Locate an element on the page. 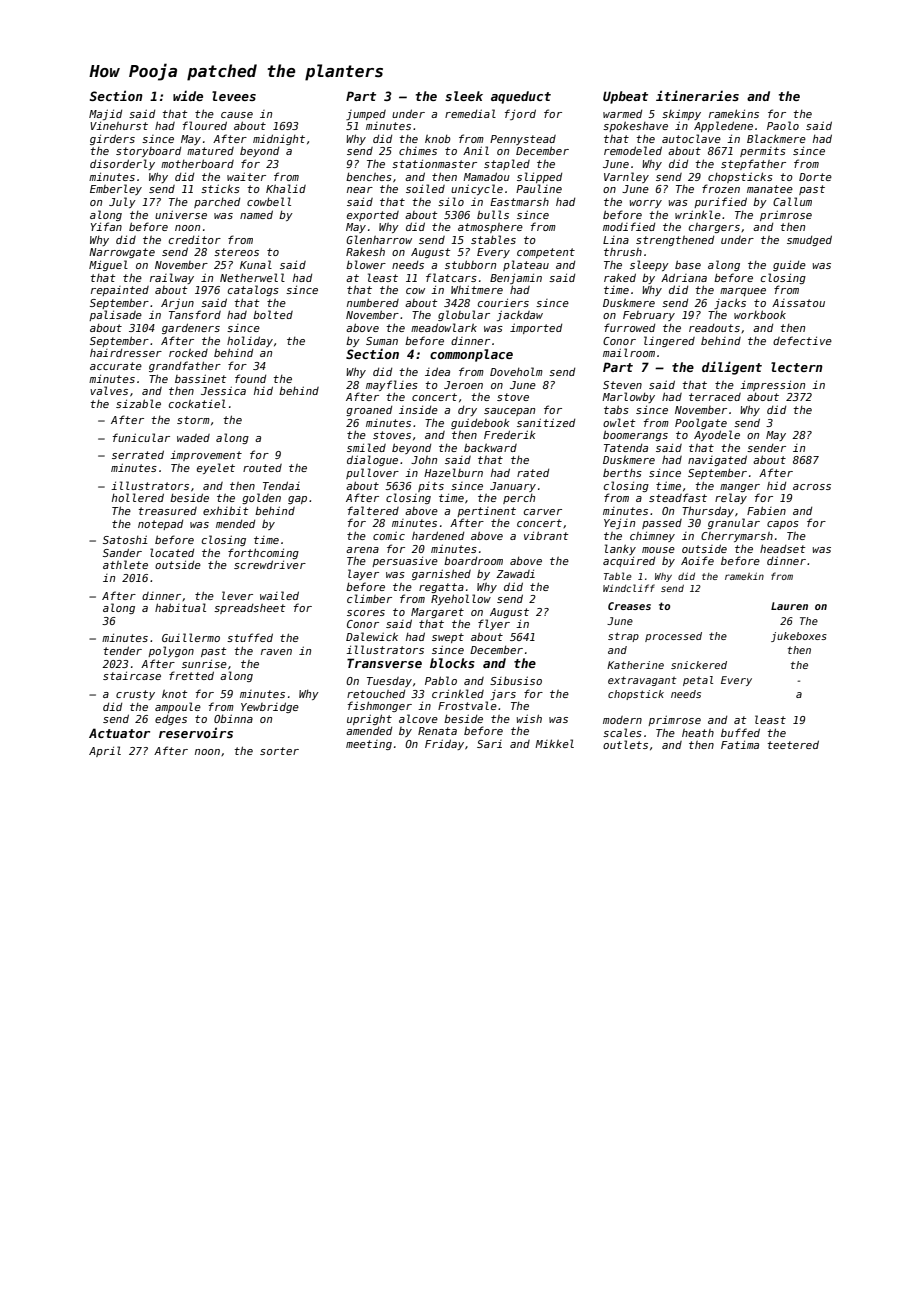 This document has width=924, height=1308. storm is located at coordinates (193, 420).
